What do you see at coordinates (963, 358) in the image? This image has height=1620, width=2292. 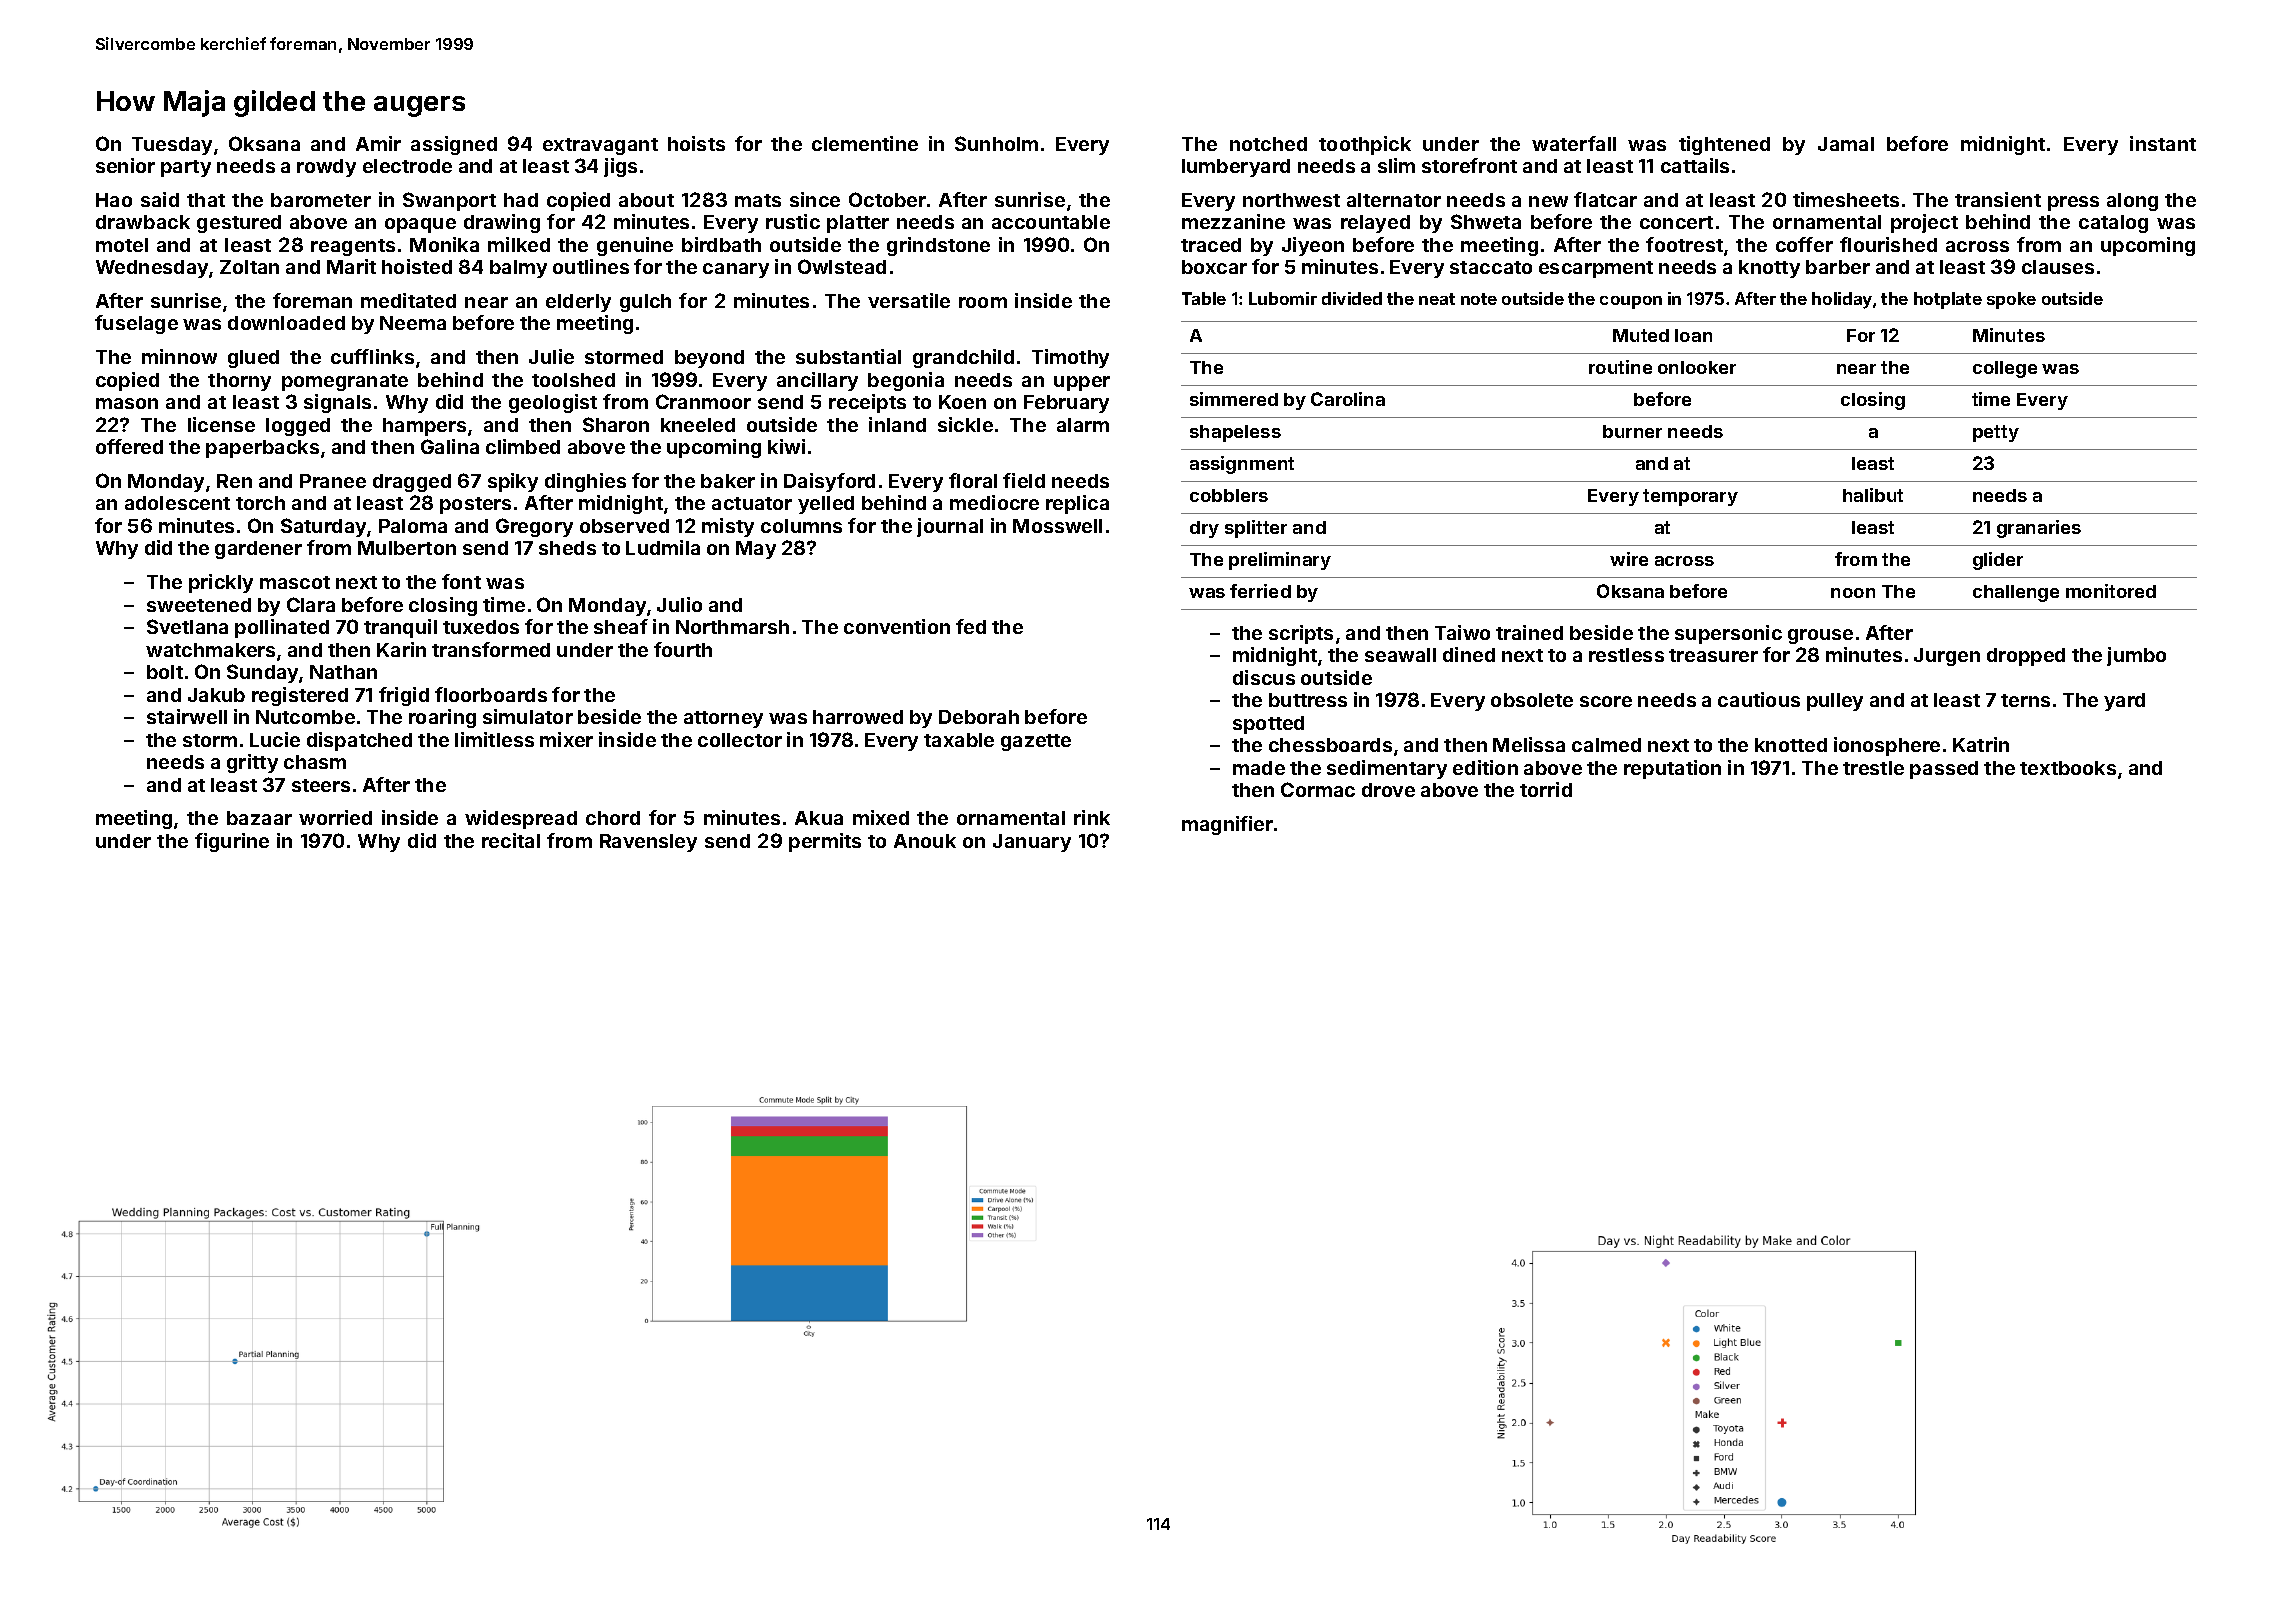 I see `grandchild` at bounding box center [963, 358].
